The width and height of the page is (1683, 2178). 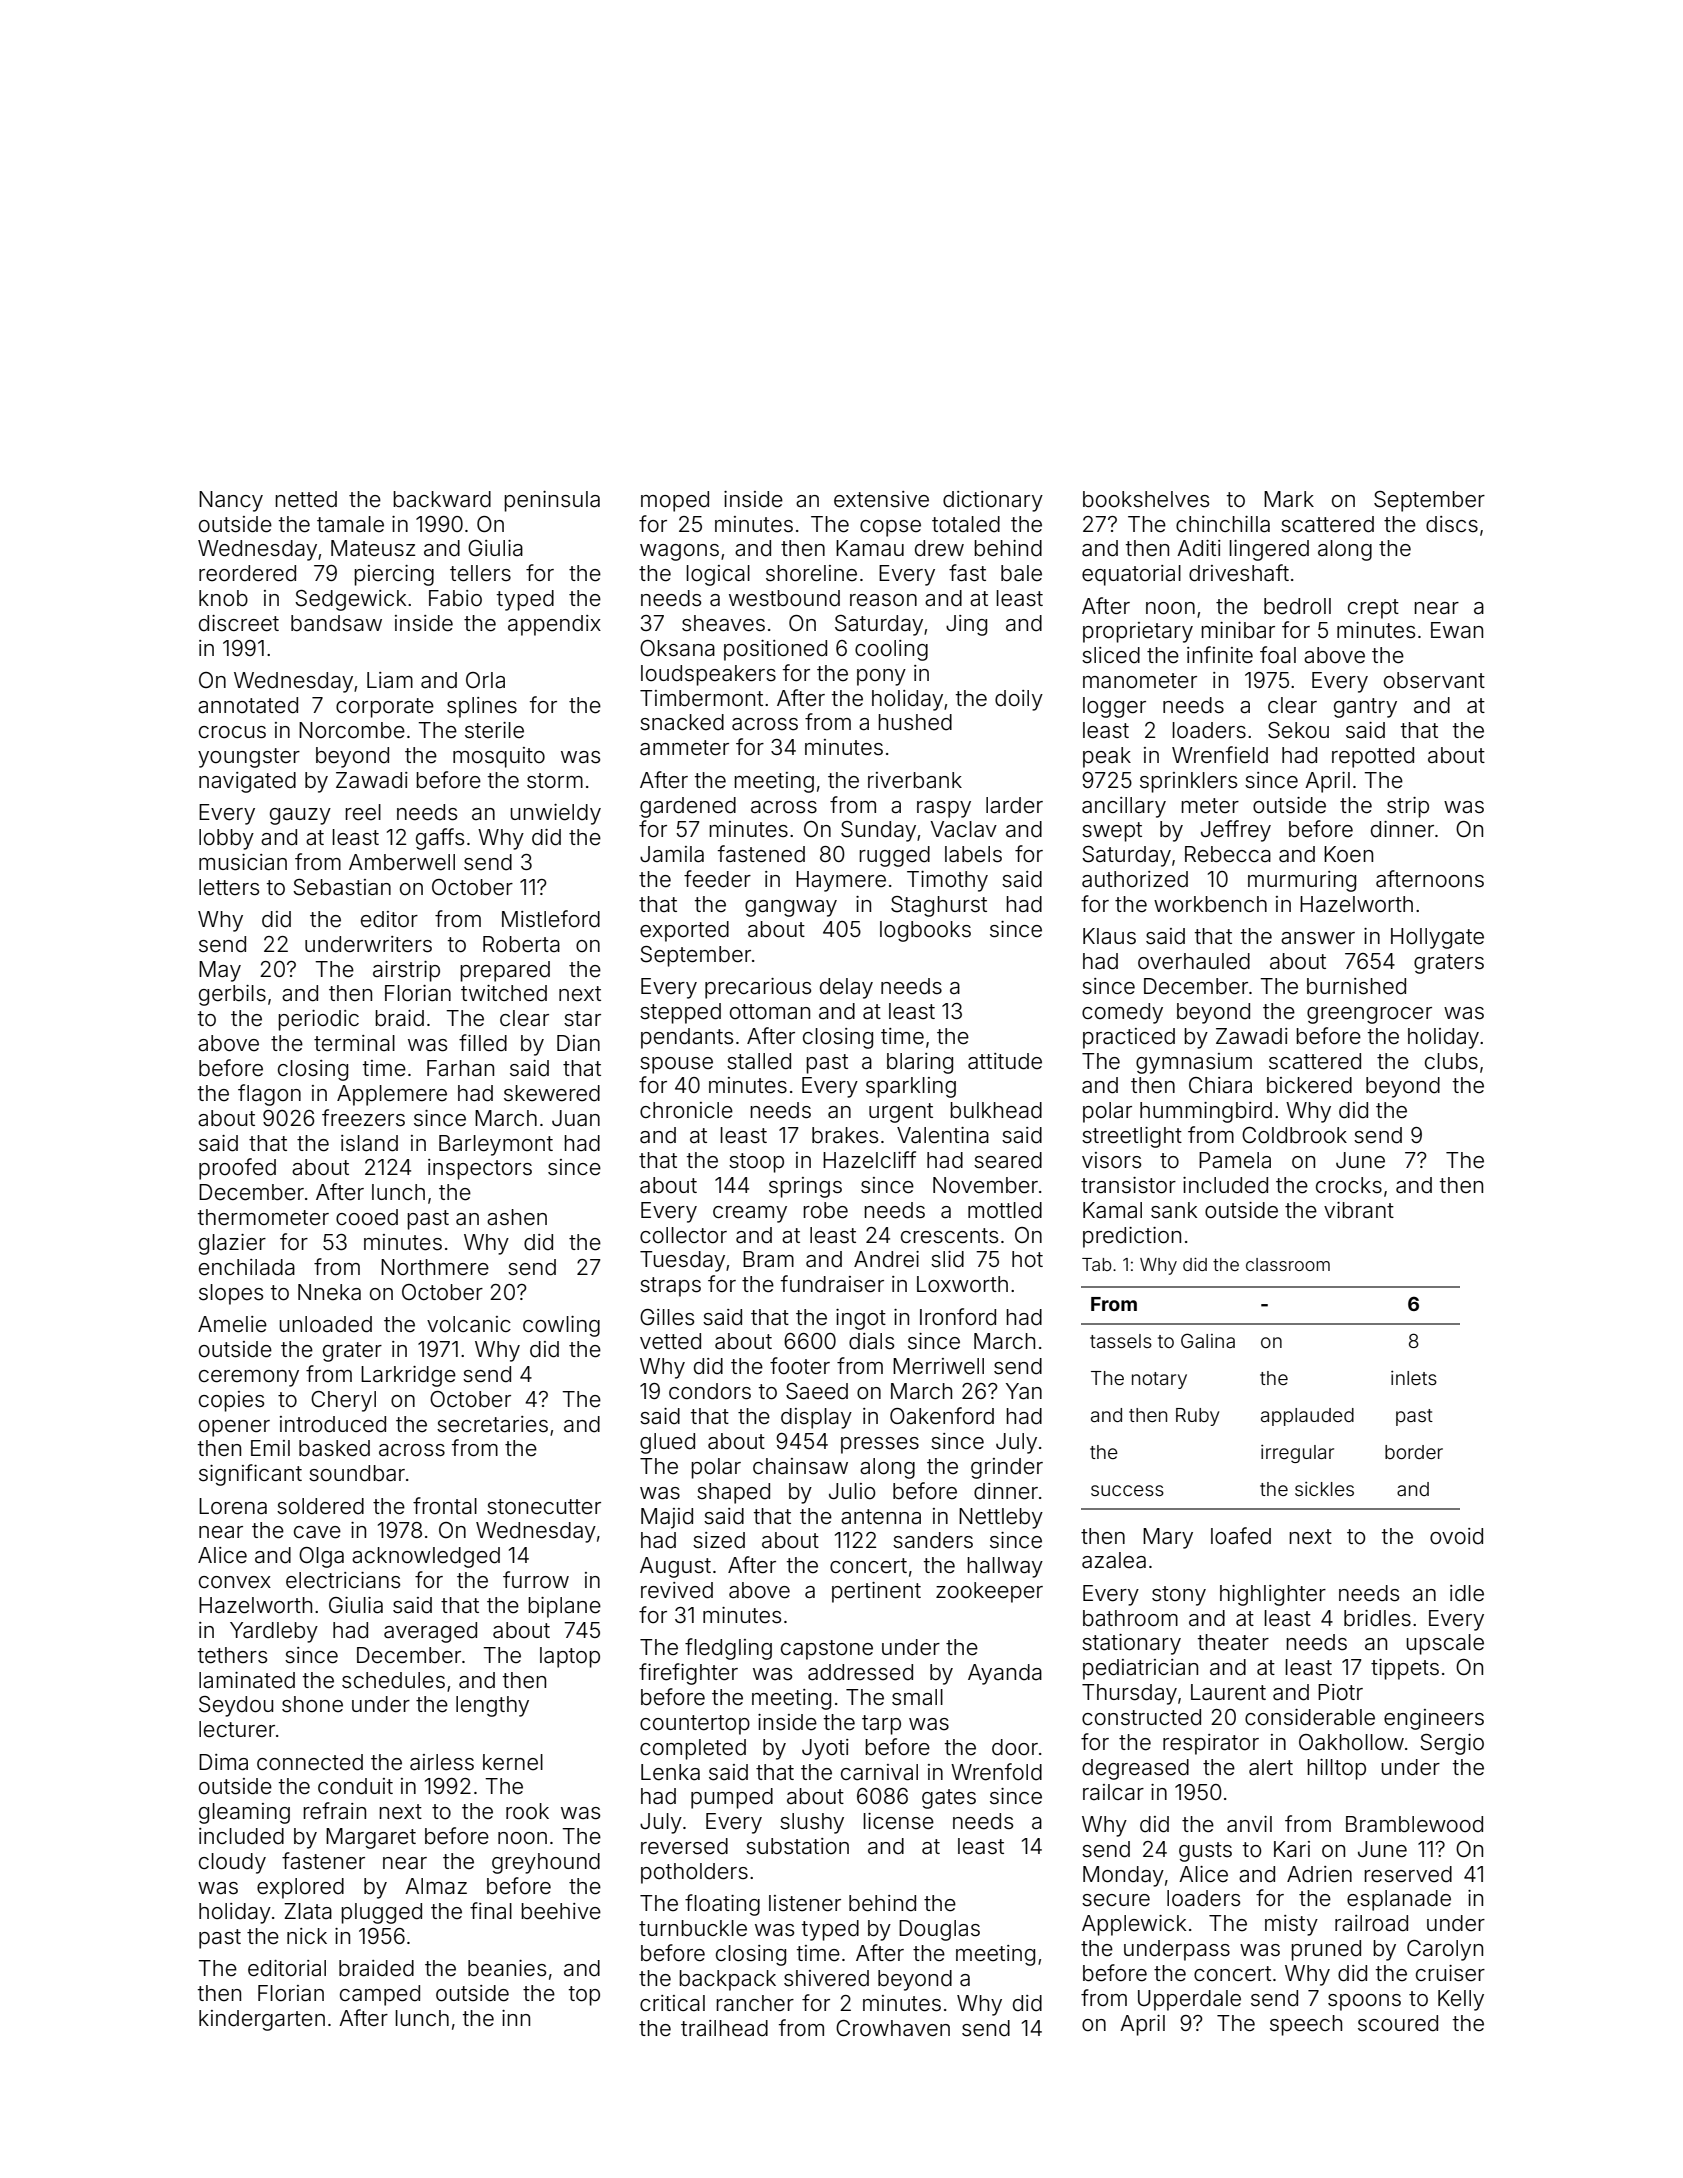 I want to click on logger, so click(x=1114, y=707).
